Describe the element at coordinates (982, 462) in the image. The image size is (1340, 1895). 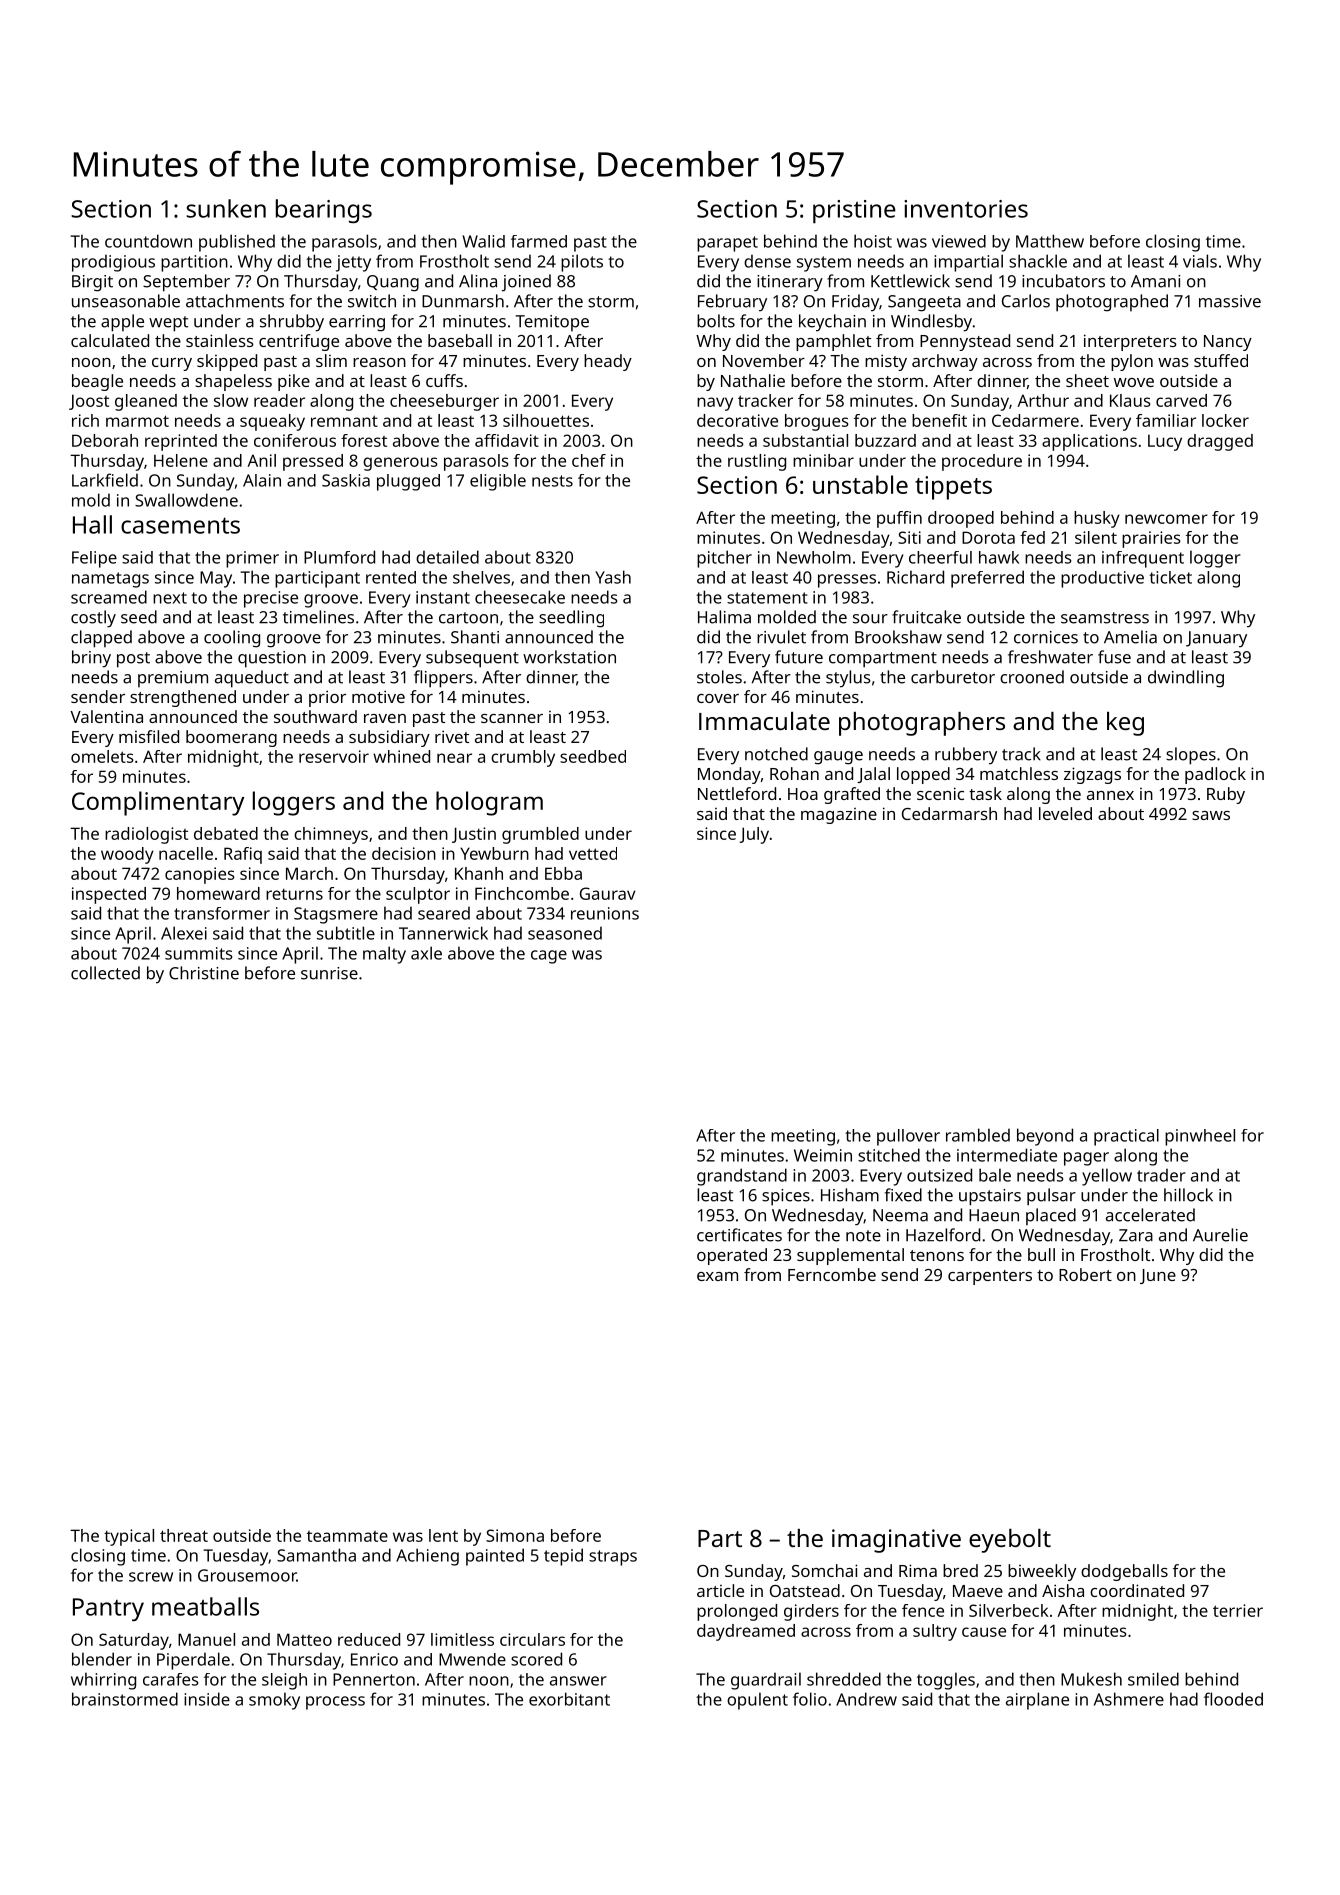
I see `procedure` at that location.
